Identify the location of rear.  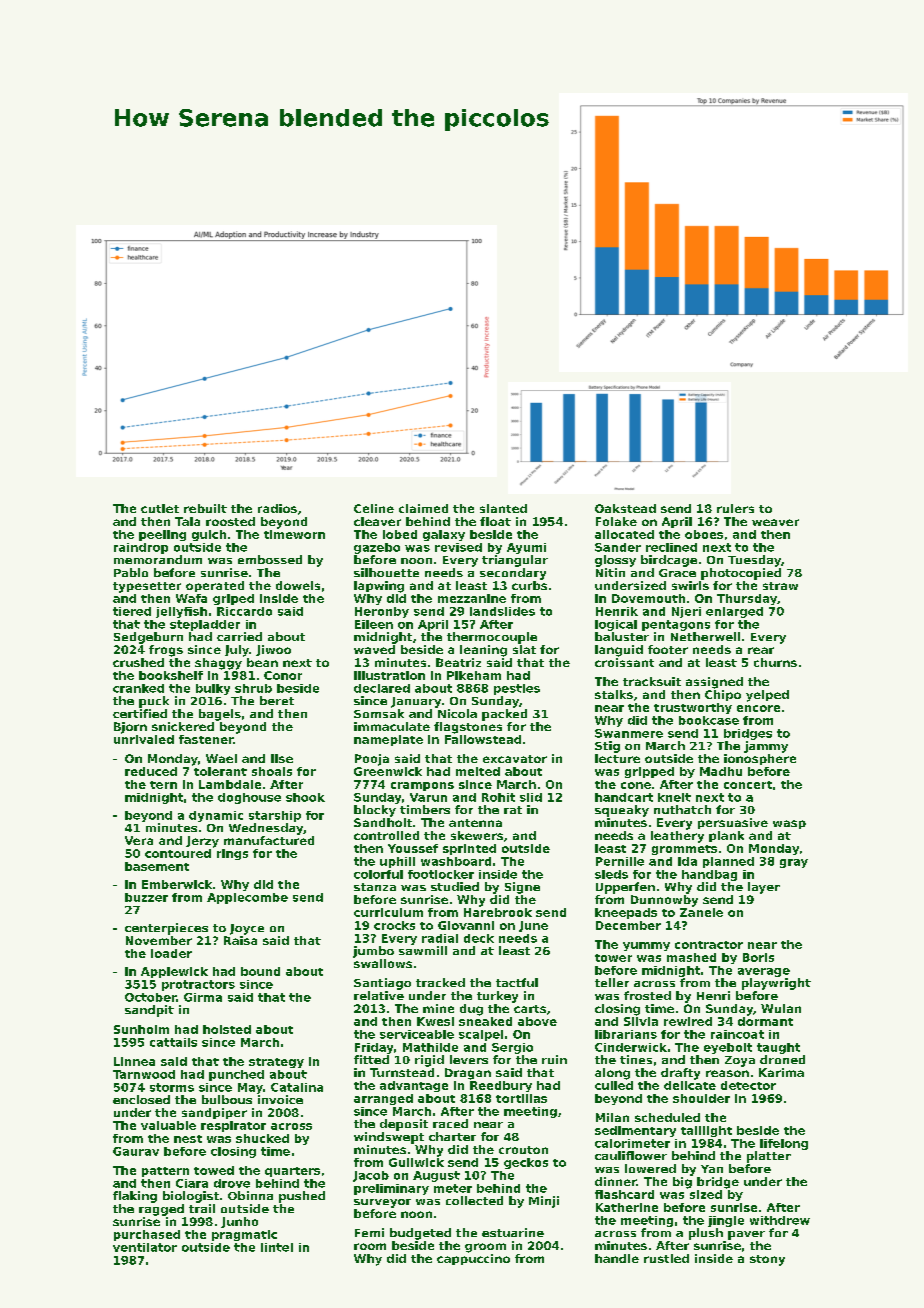
(761, 650).
